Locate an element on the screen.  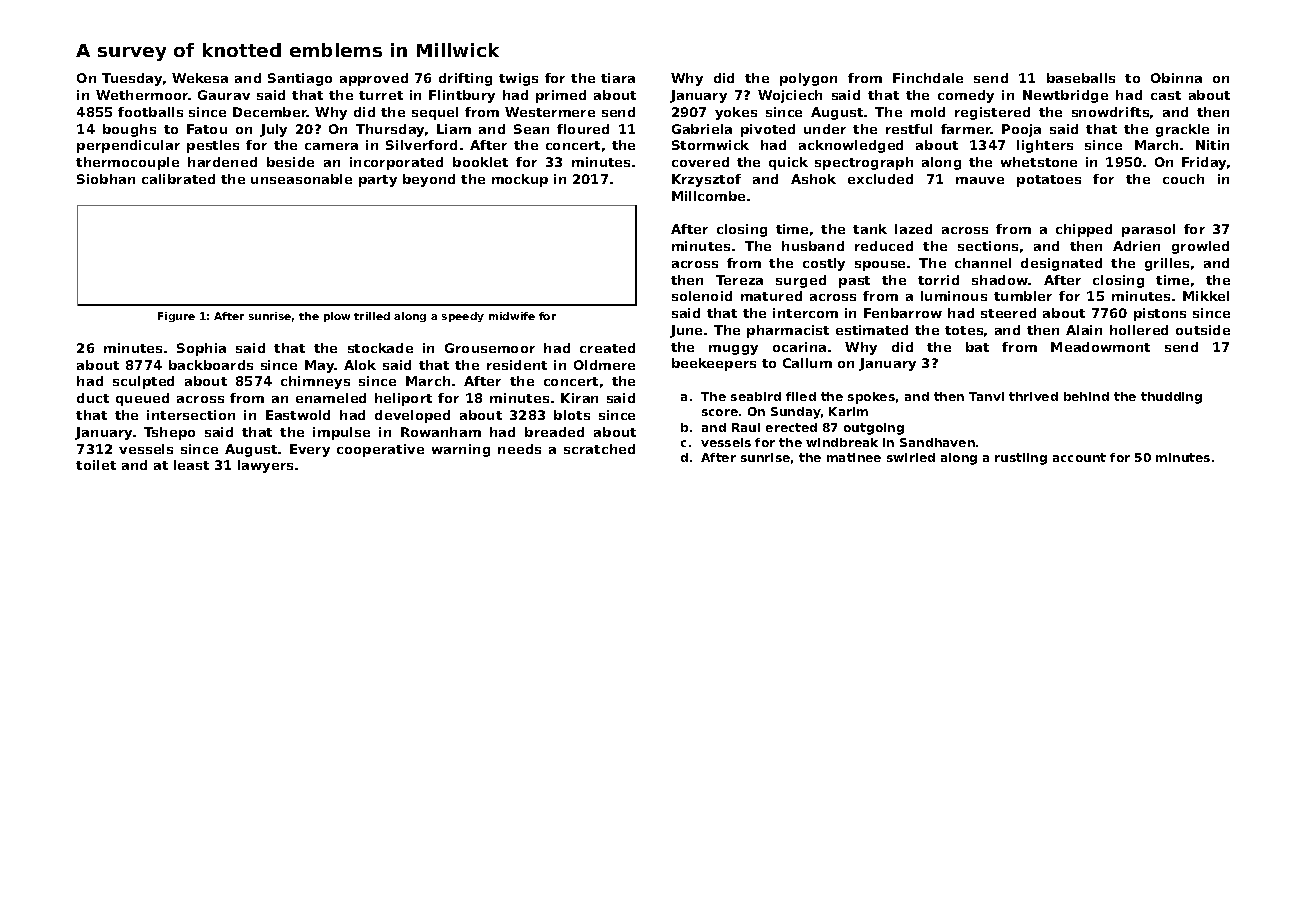
calibrated is located at coordinates (178, 179).
